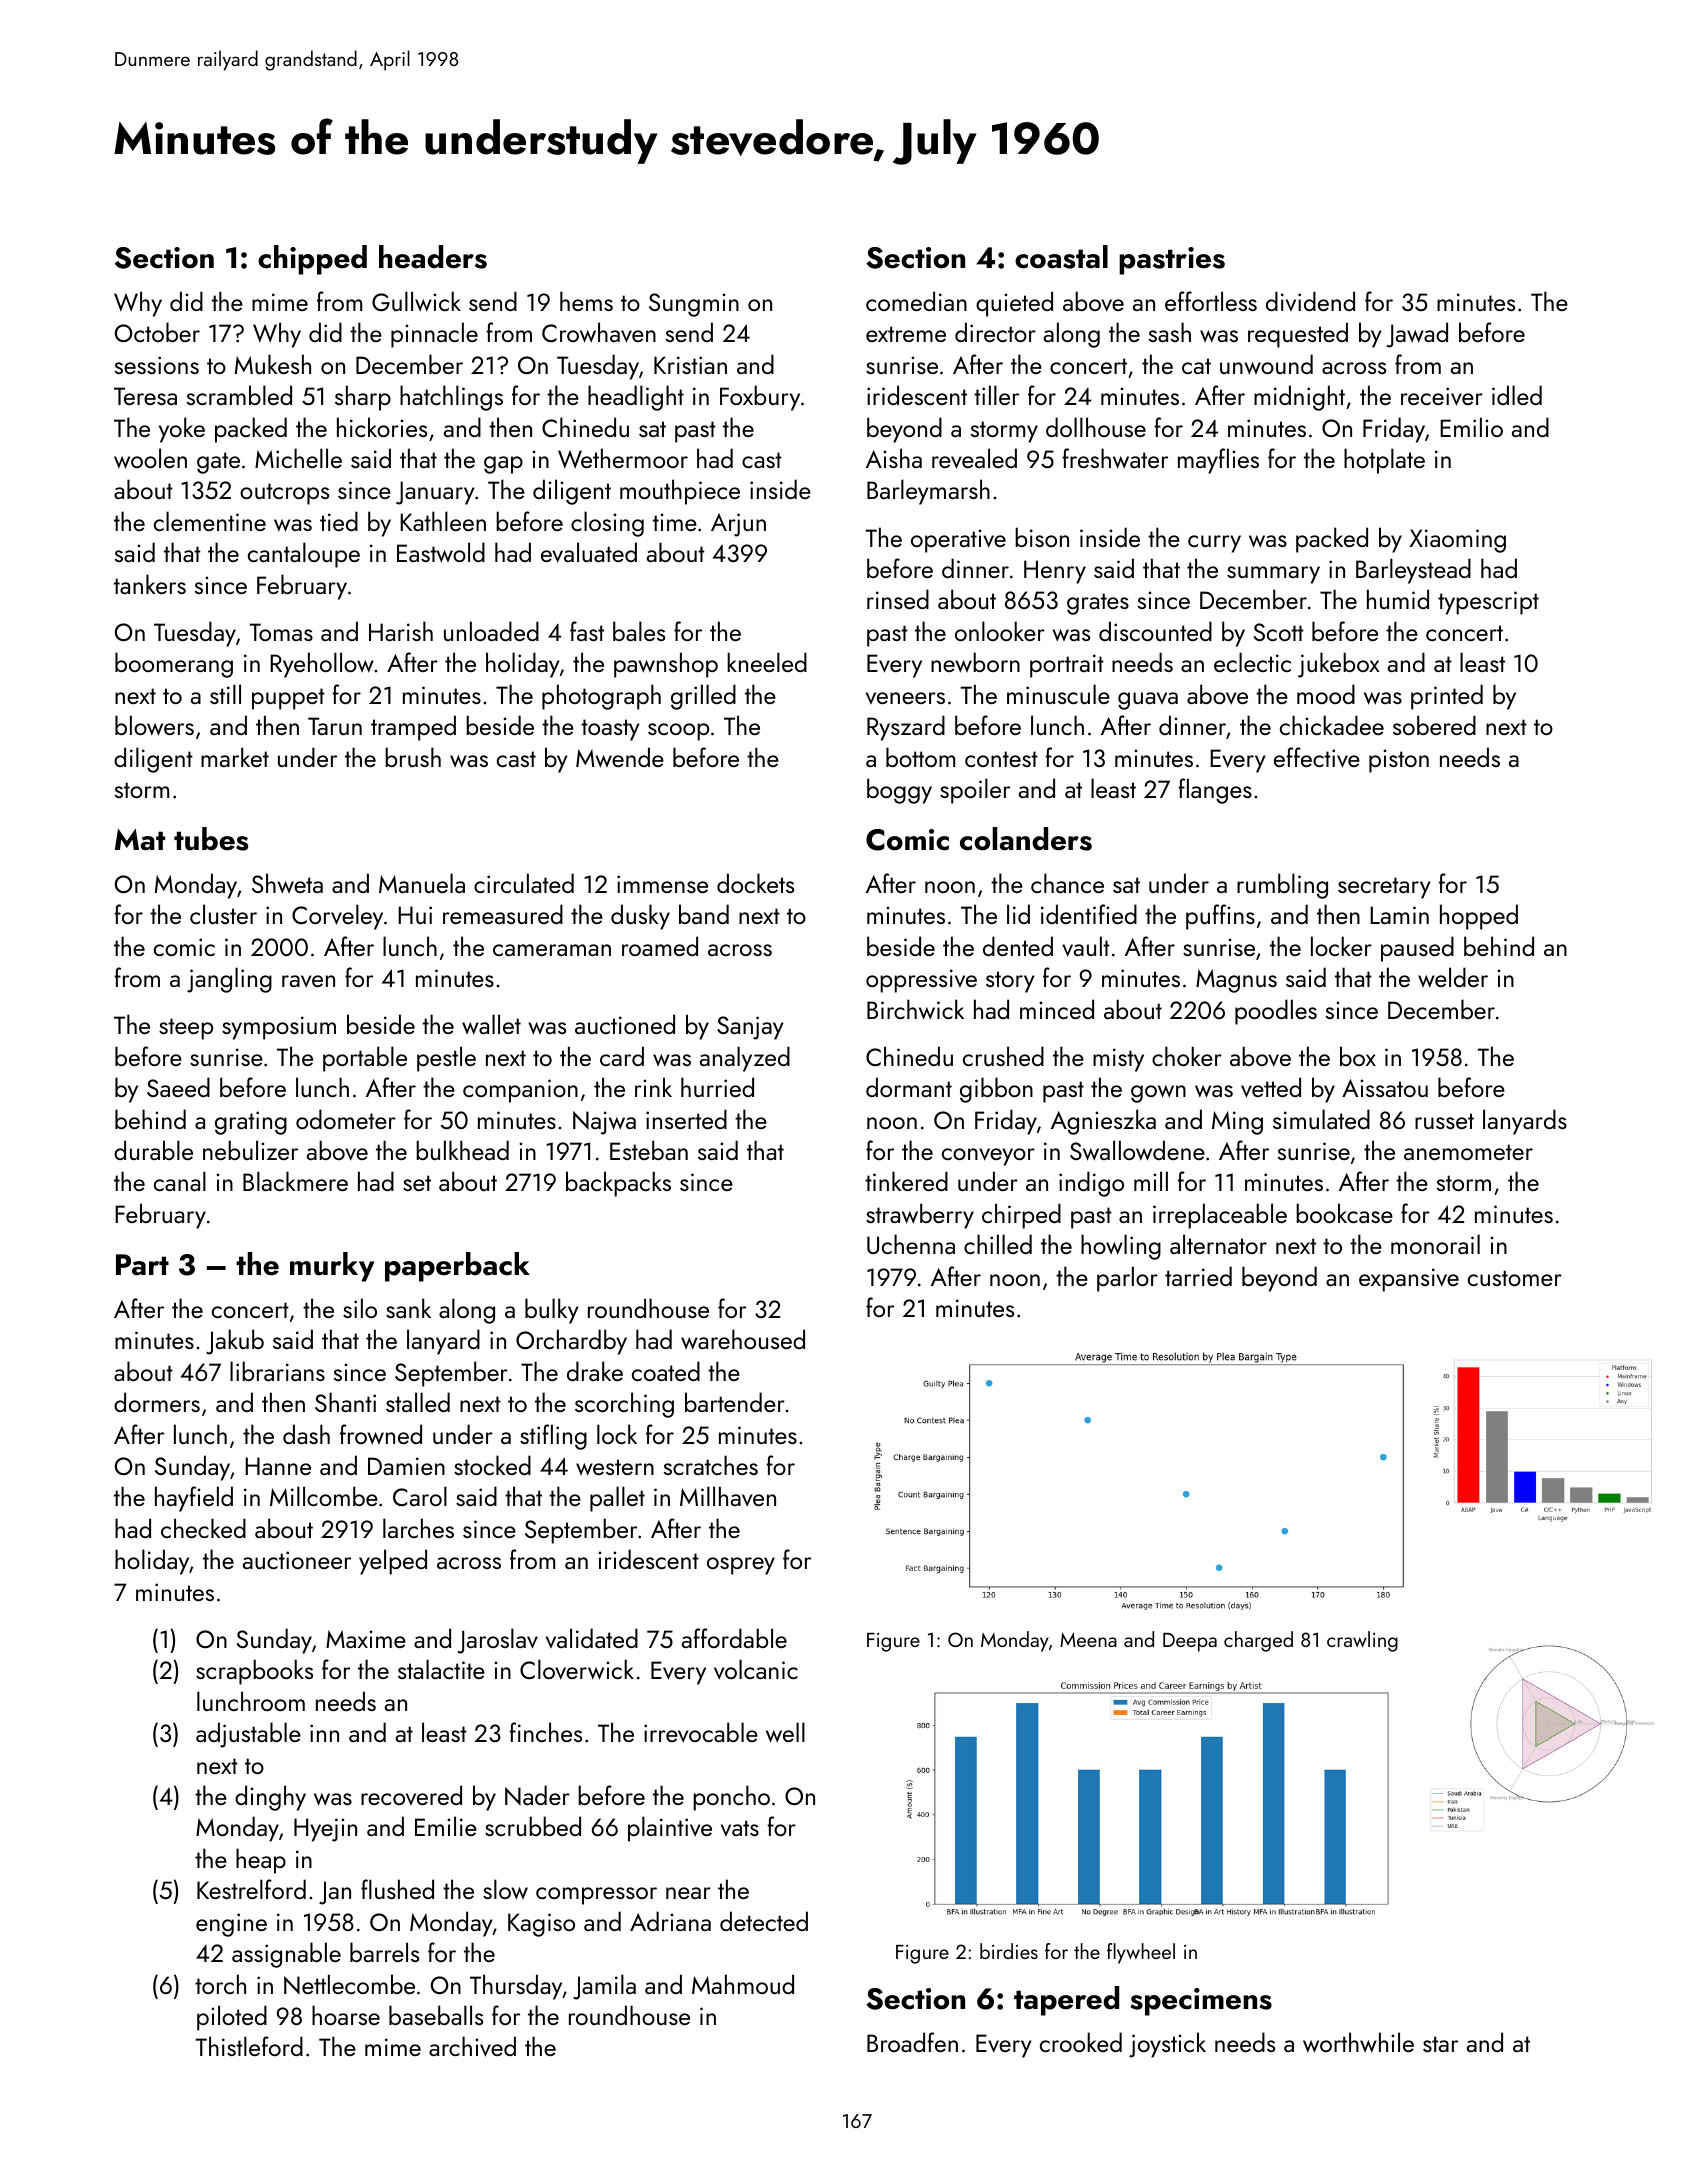  I want to click on Thistleford, so click(249, 2046).
